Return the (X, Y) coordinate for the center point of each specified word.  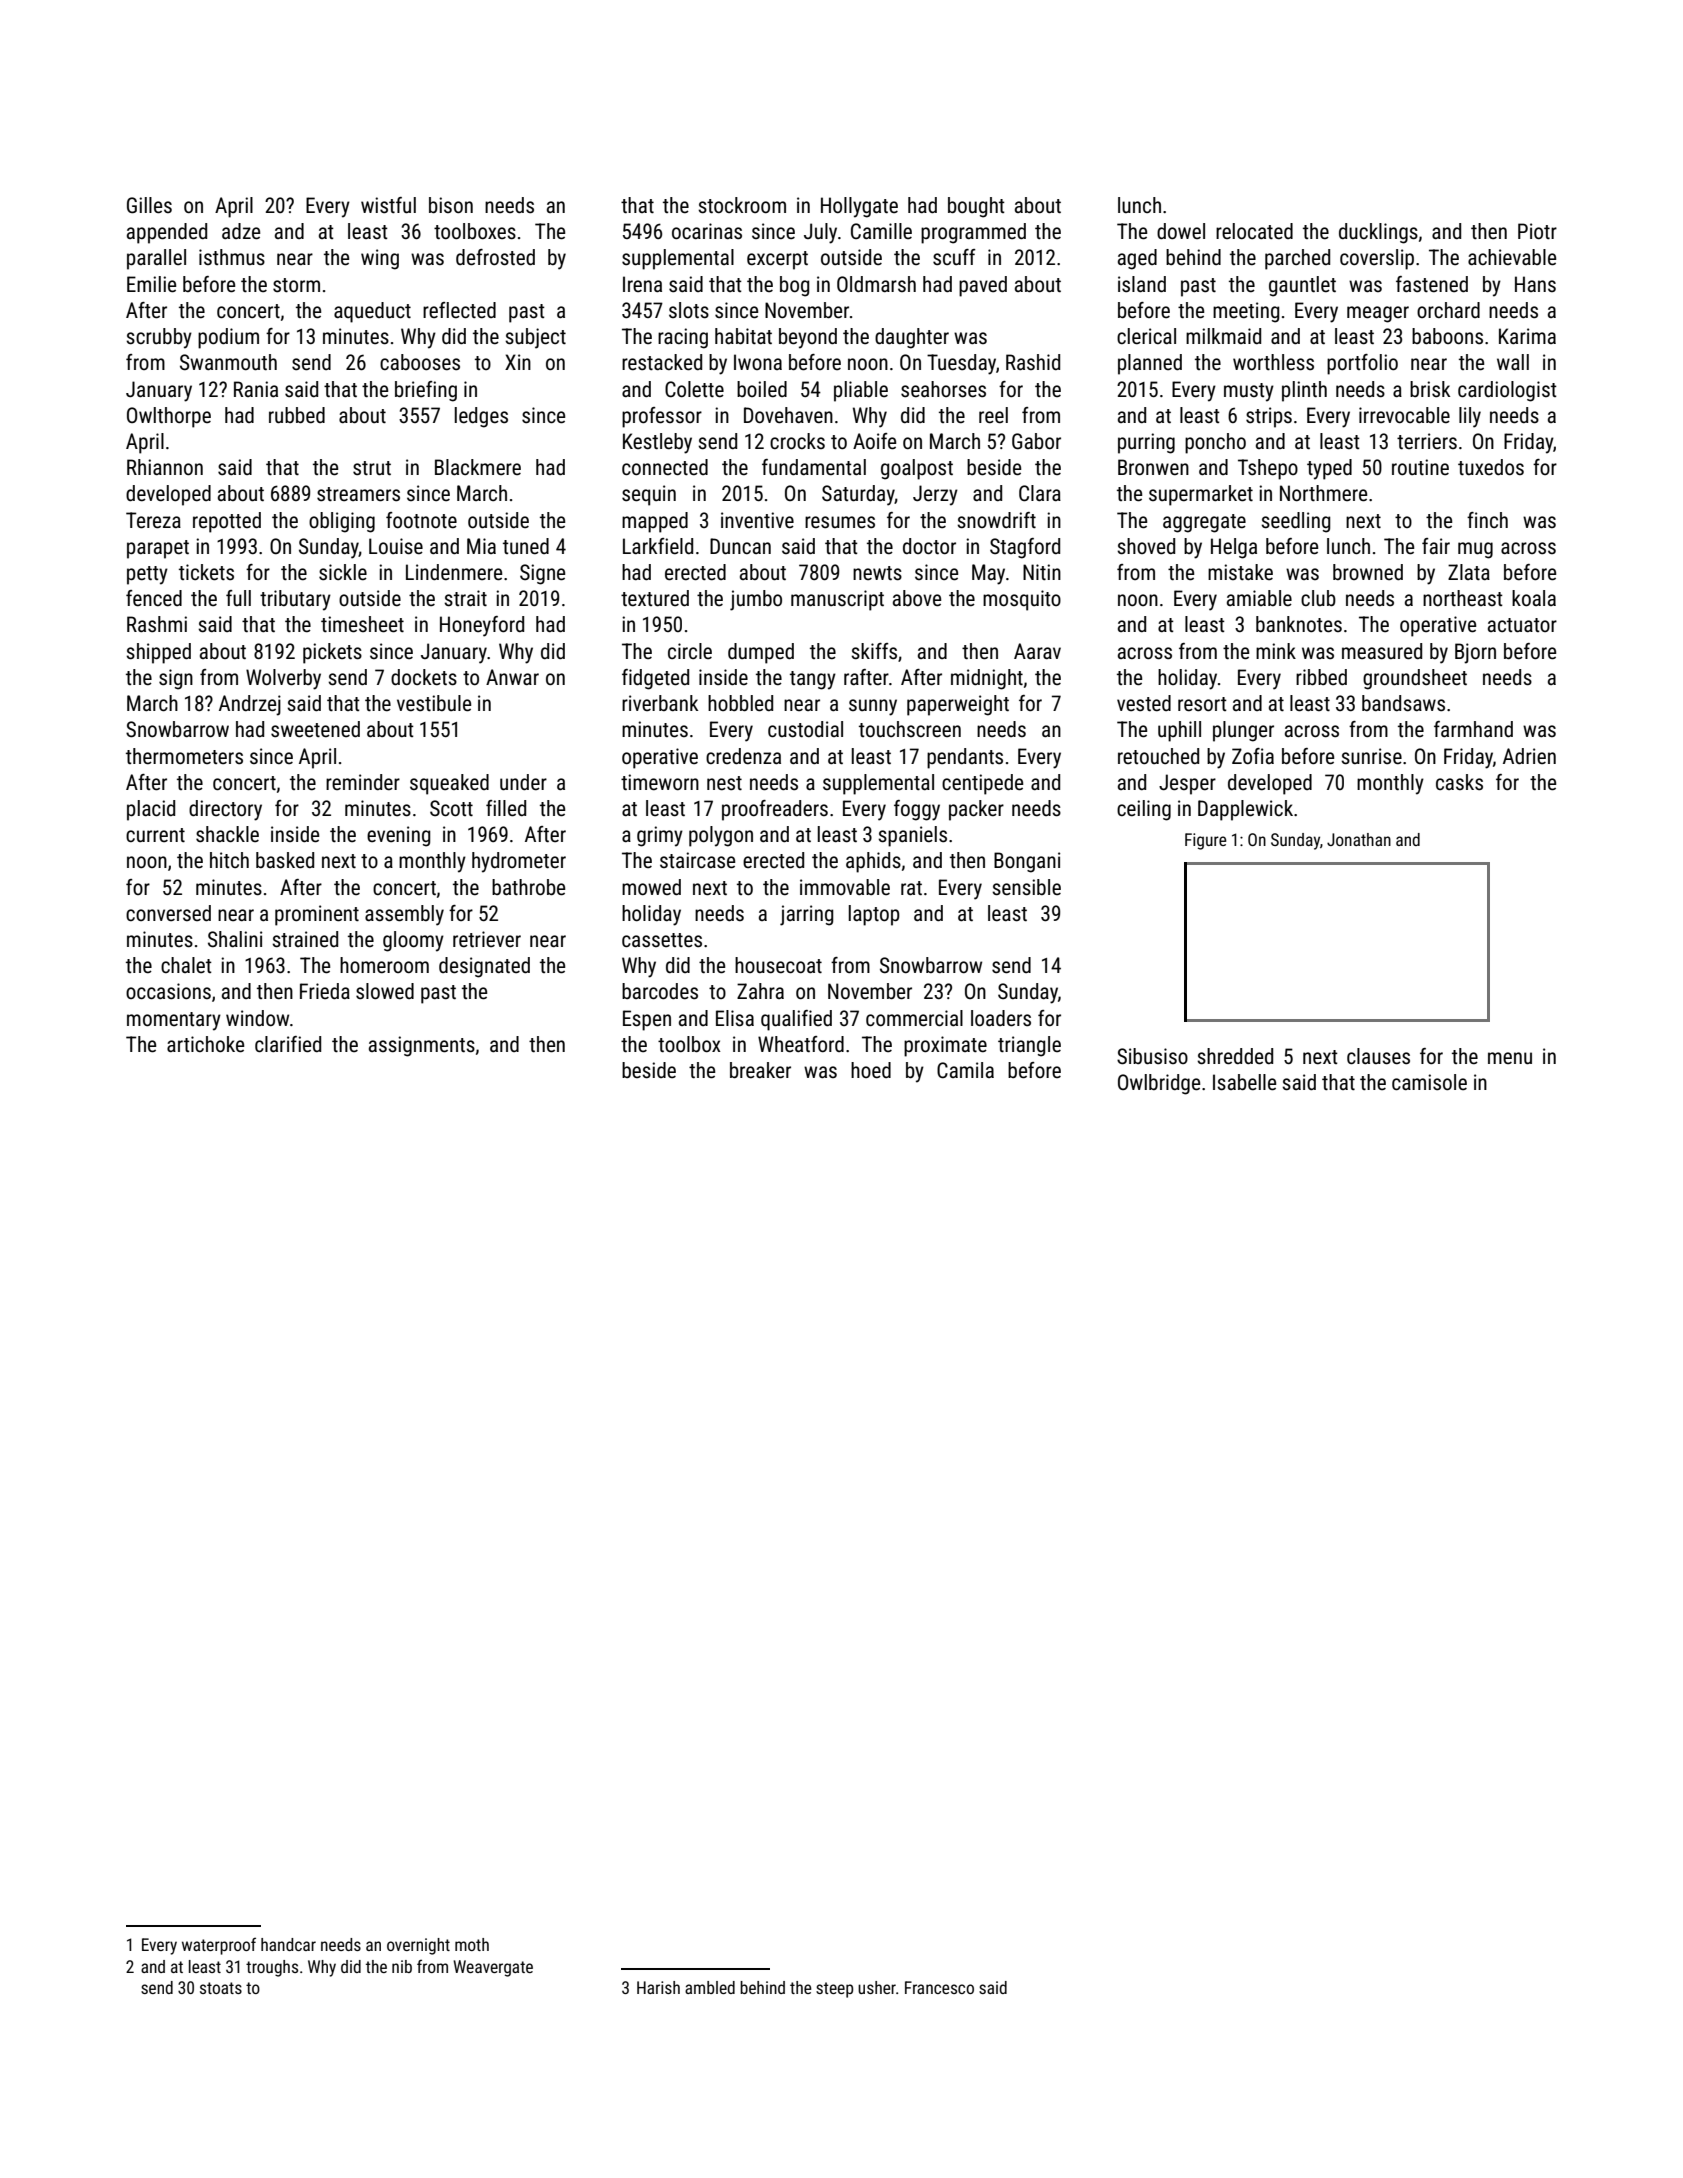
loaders (1001, 1018)
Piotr (1537, 231)
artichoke (205, 1044)
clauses (1378, 1056)
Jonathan (1359, 839)
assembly (404, 915)
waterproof (219, 1946)
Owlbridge (1159, 1084)
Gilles (149, 205)
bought (976, 207)
